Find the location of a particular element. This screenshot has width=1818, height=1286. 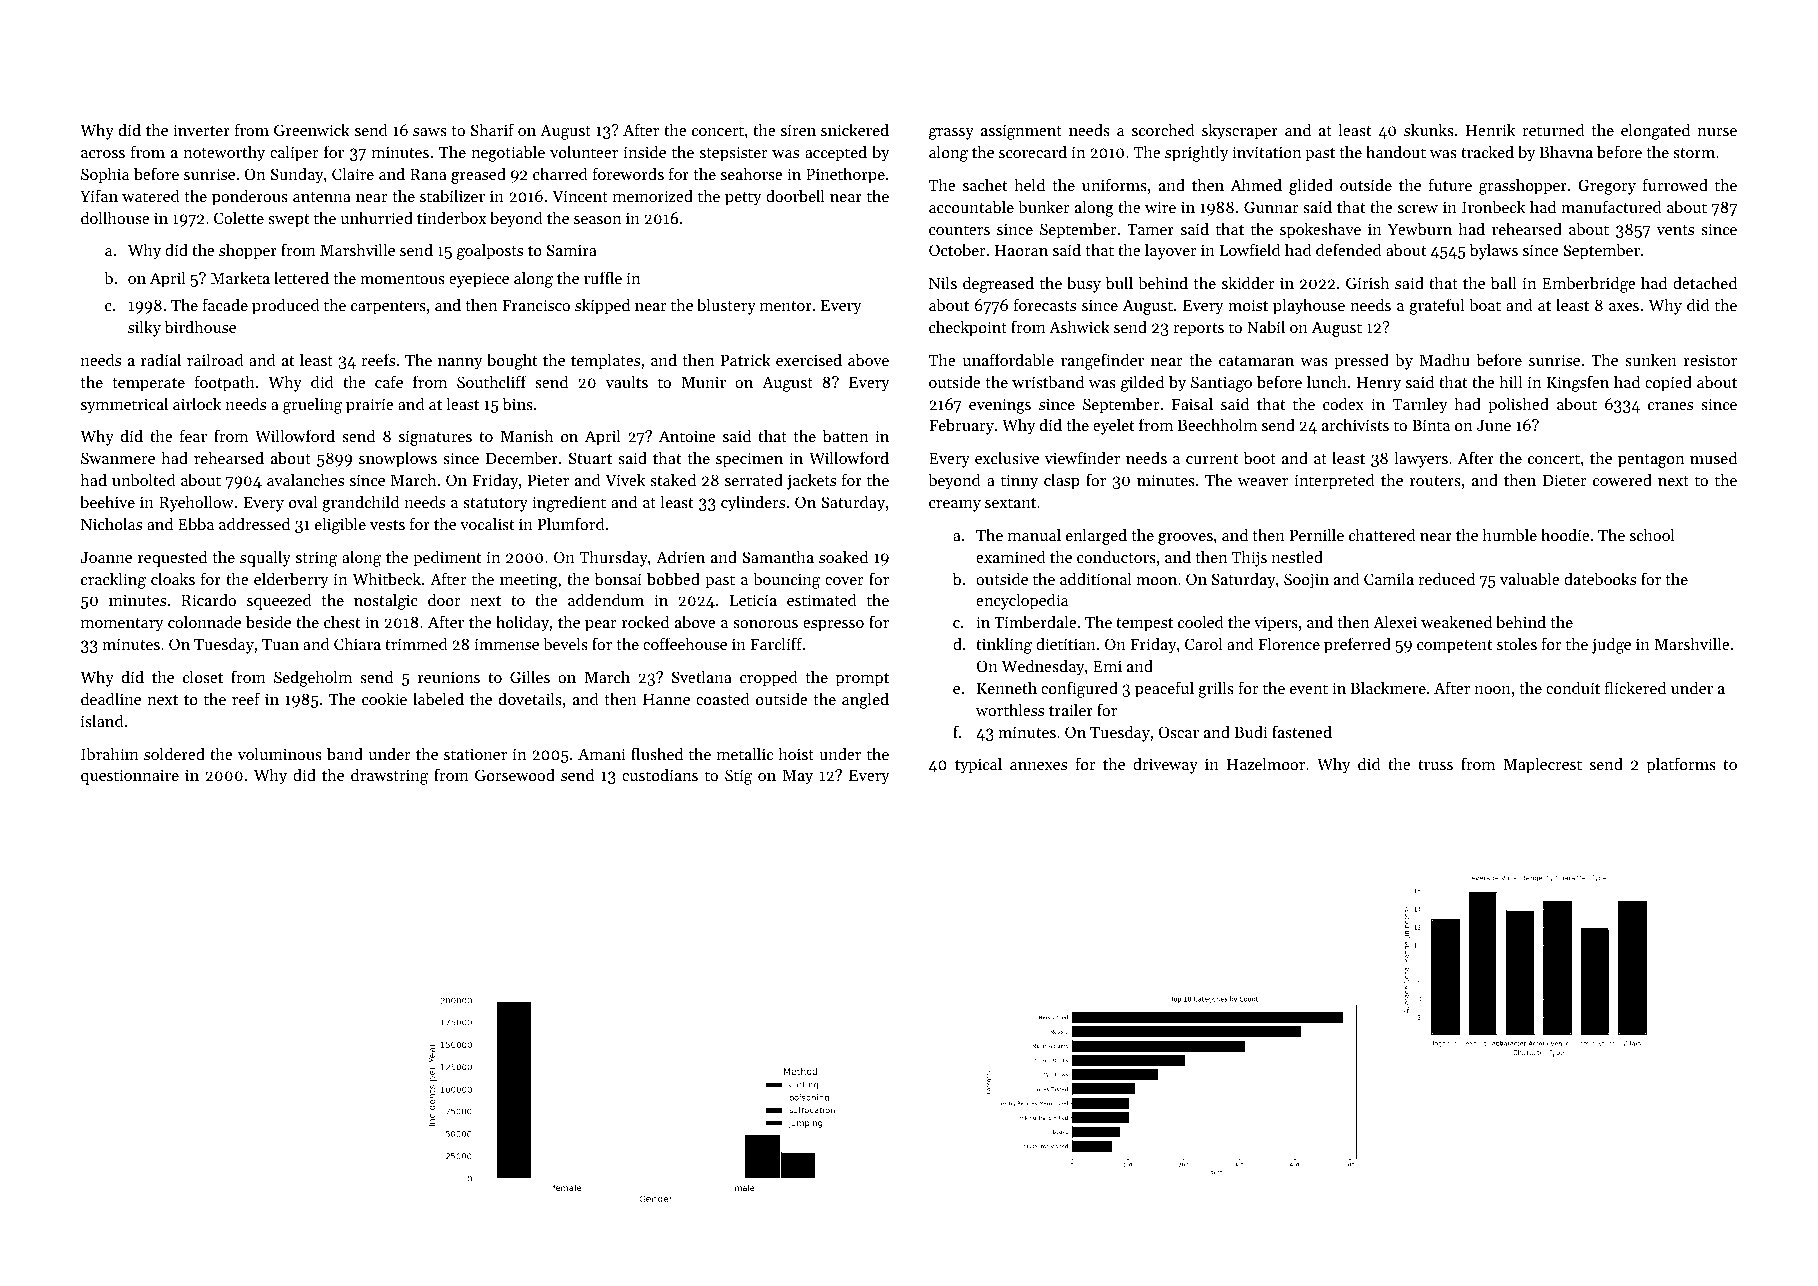

Haoran is located at coordinates (1021, 250).
